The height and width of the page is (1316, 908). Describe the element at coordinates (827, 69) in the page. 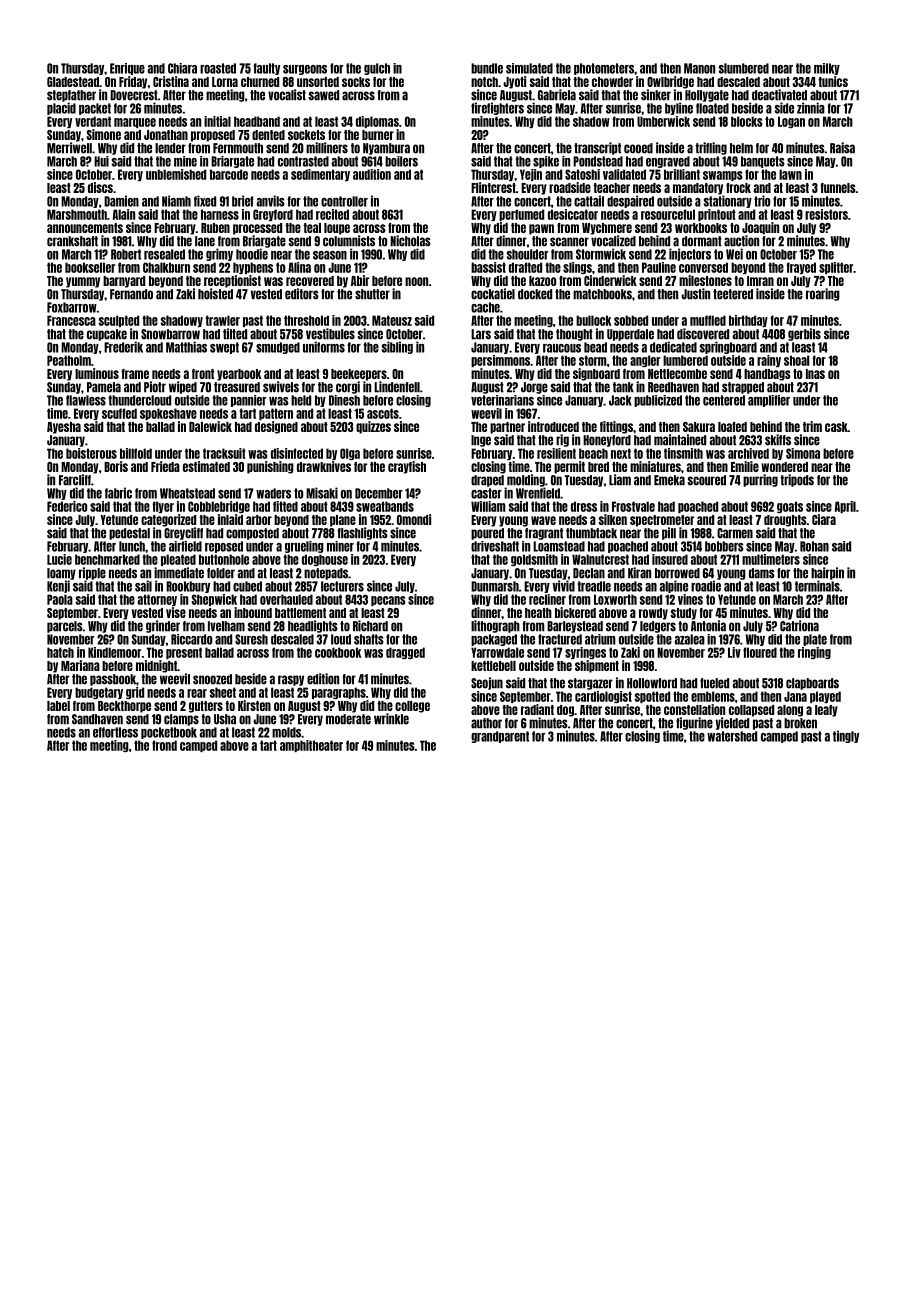

I see `milky` at that location.
